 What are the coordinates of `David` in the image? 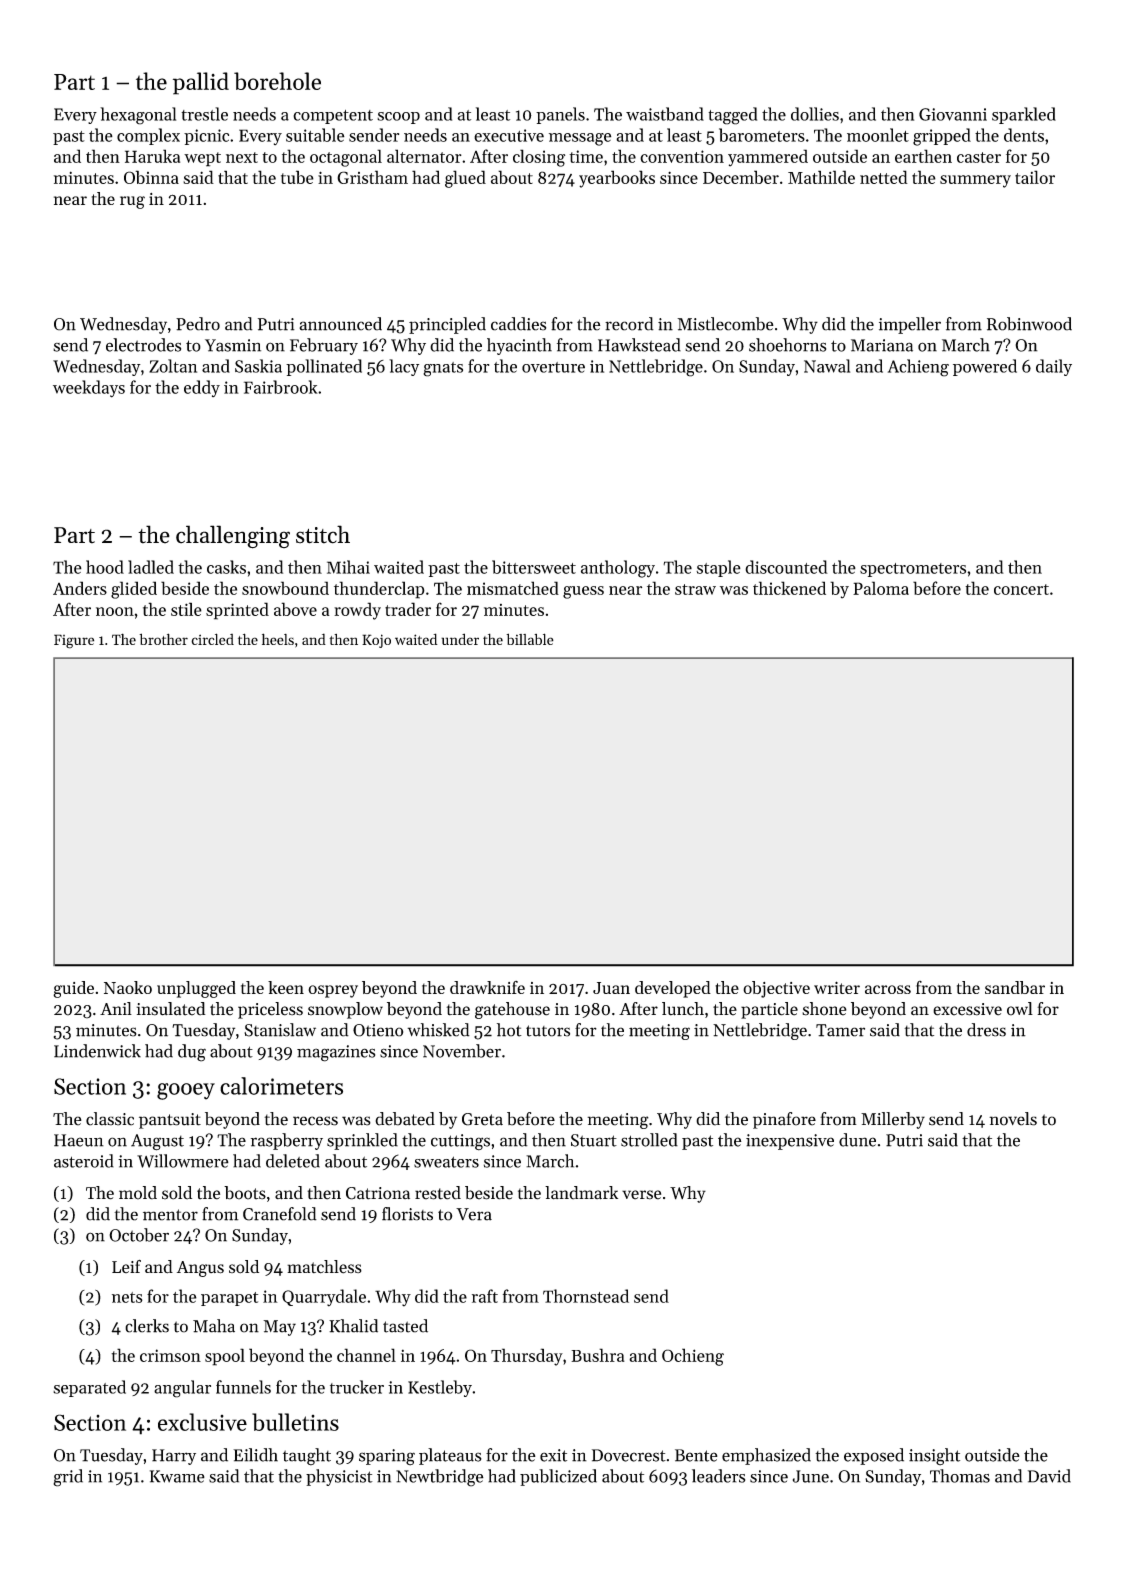 It's located at (1049, 1476).
